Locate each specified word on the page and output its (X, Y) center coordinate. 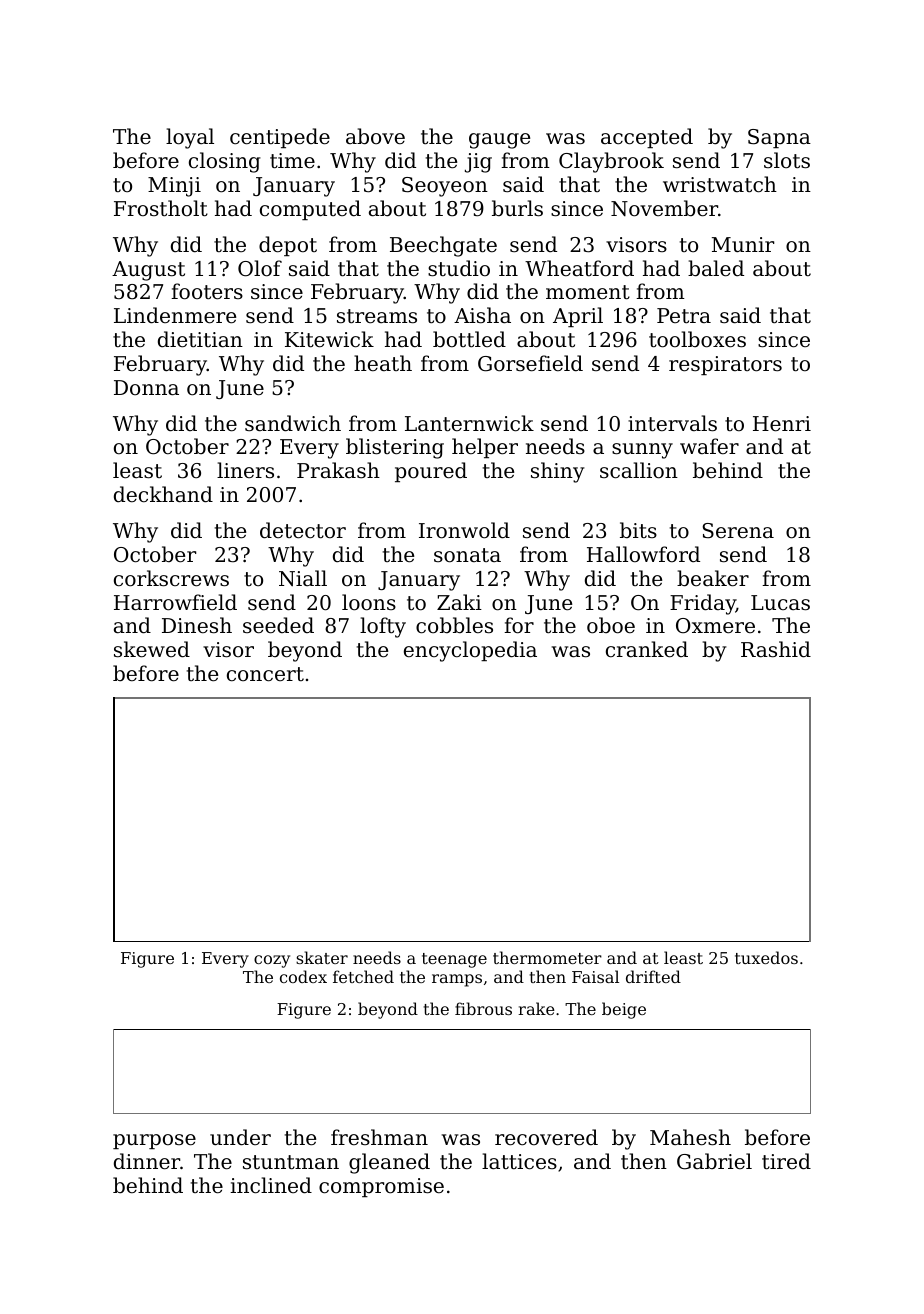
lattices (519, 1161)
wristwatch (720, 184)
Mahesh (690, 1137)
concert (265, 674)
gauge (499, 141)
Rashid (776, 649)
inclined (271, 1185)
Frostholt (161, 208)
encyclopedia (470, 651)
